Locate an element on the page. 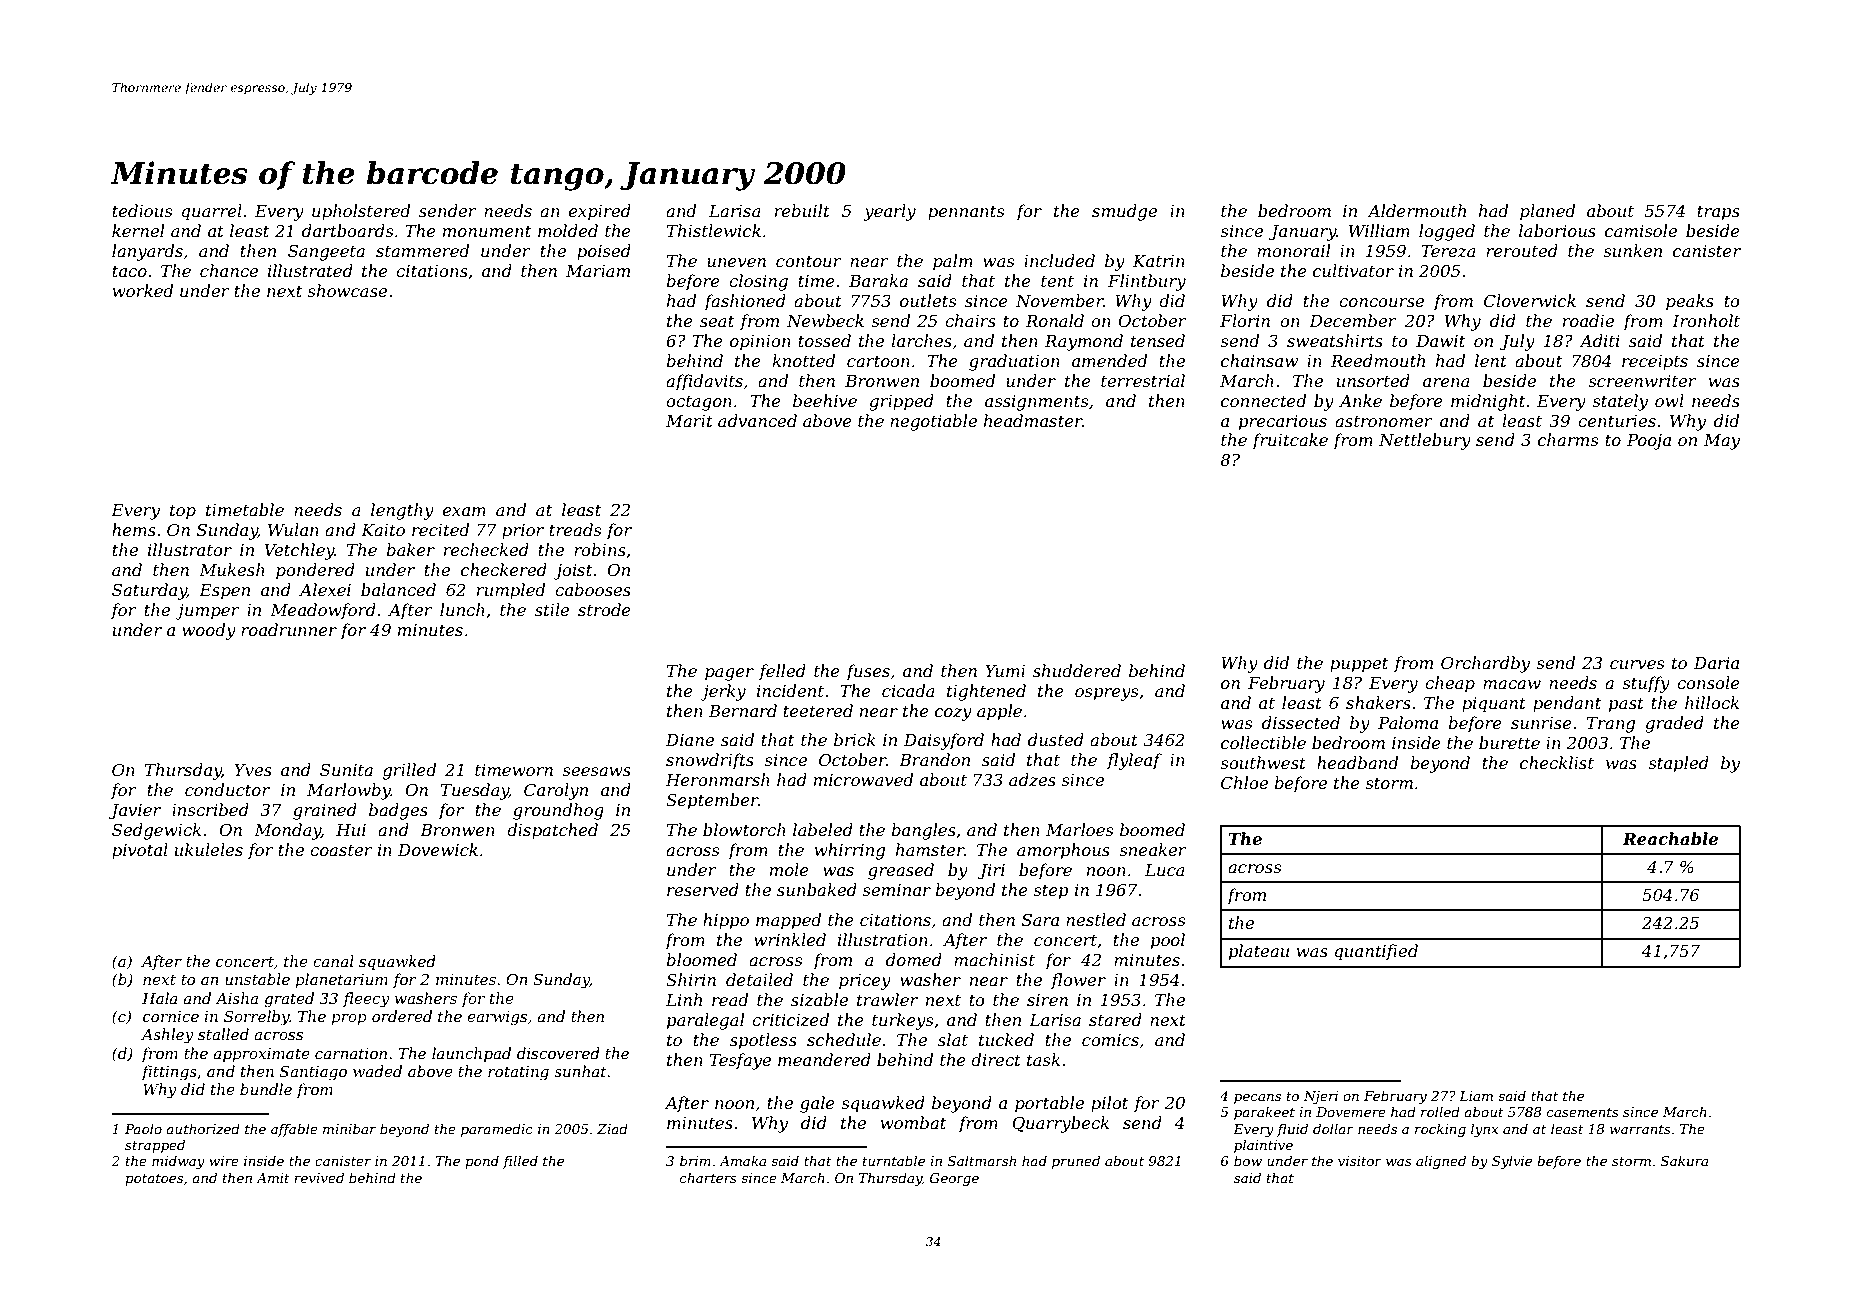 Image resolution: width=1852 pixels, height=1310 pixels. Vetchley is located at coordinates (299, 551).
